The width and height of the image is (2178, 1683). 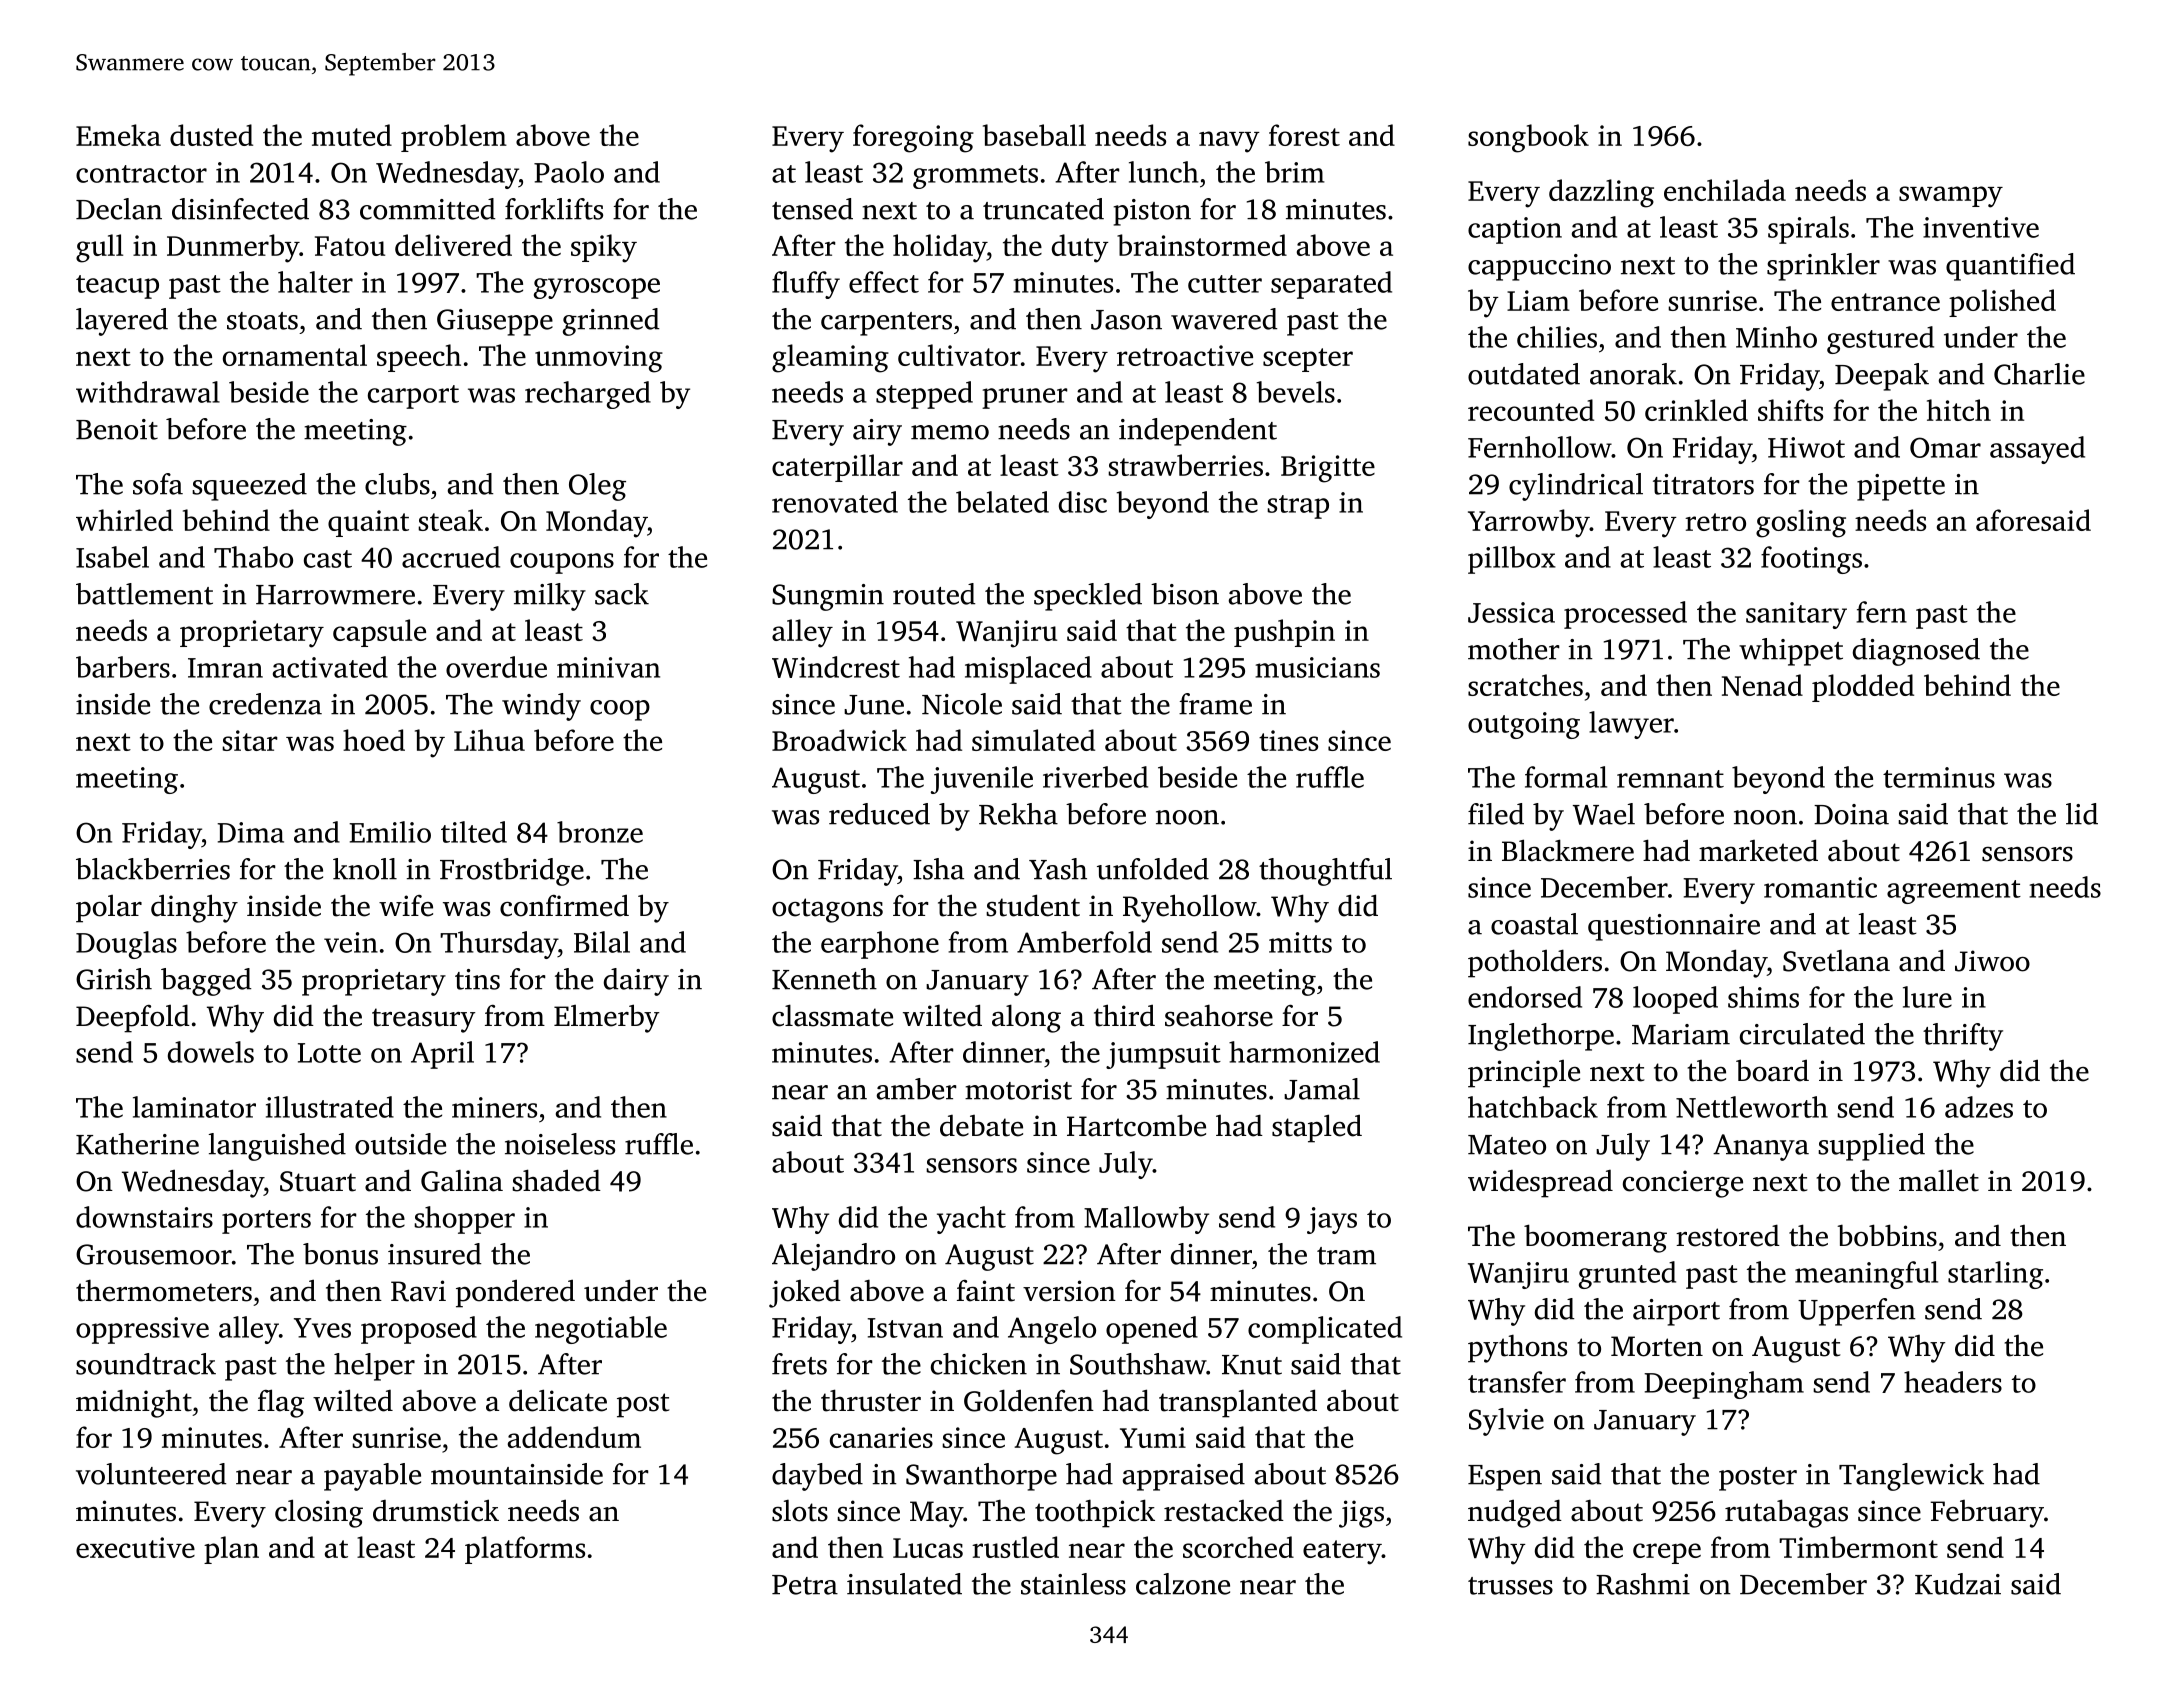 I want to click on Harrowmere, so click(x=335, y=595).
